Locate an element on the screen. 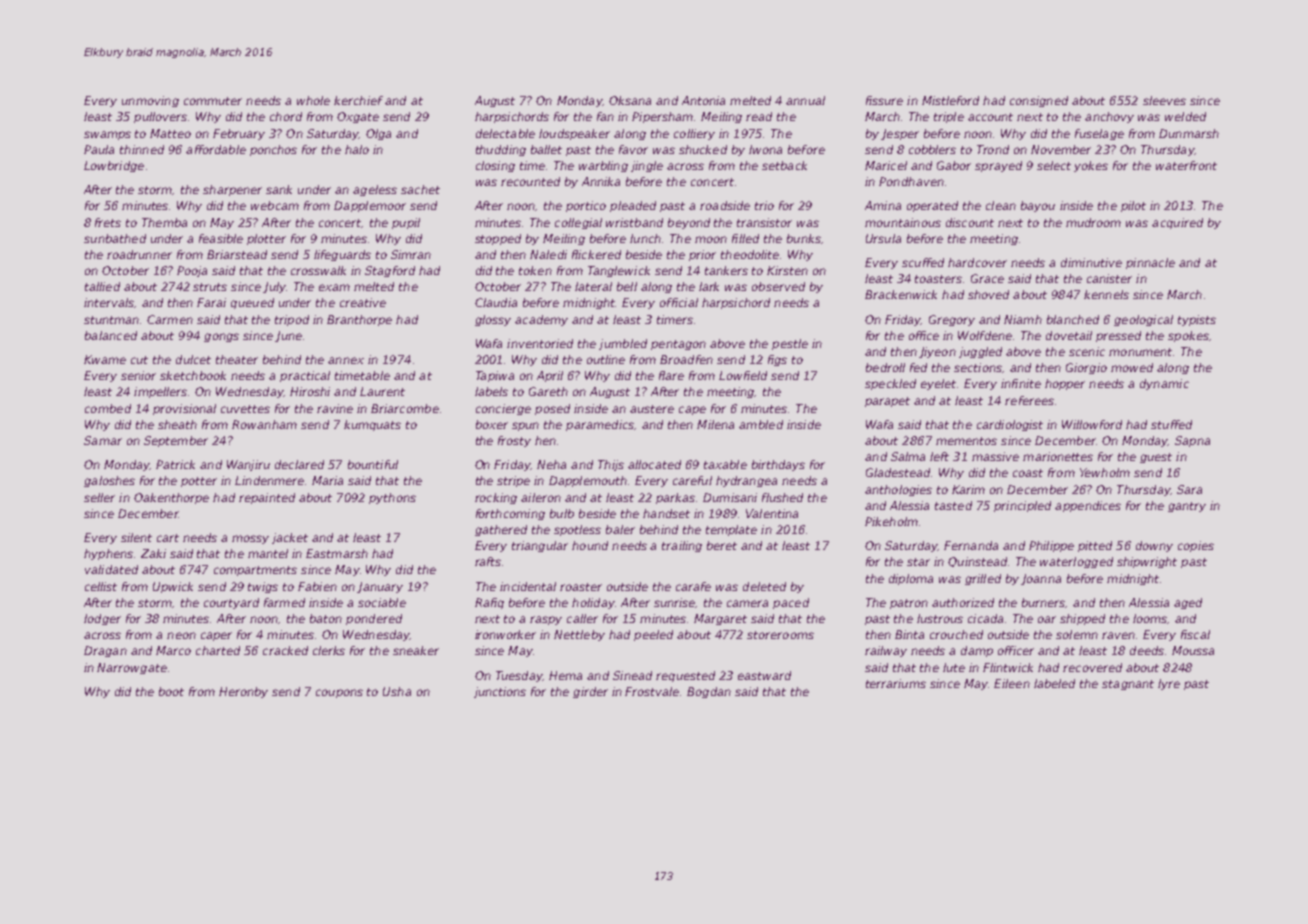  fan is located at coordinates (605, 116).
